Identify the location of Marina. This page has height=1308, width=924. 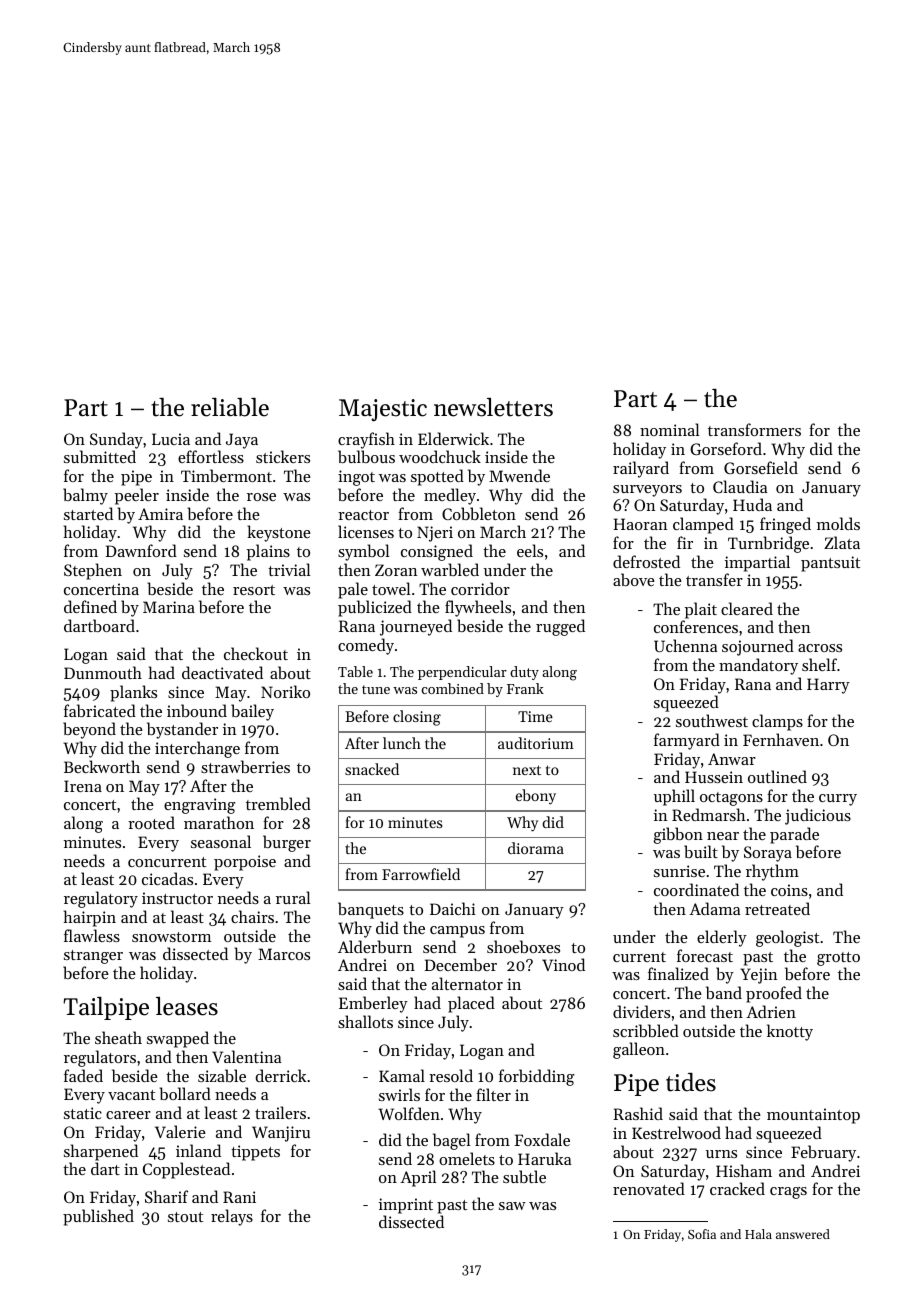
(169, 607).
